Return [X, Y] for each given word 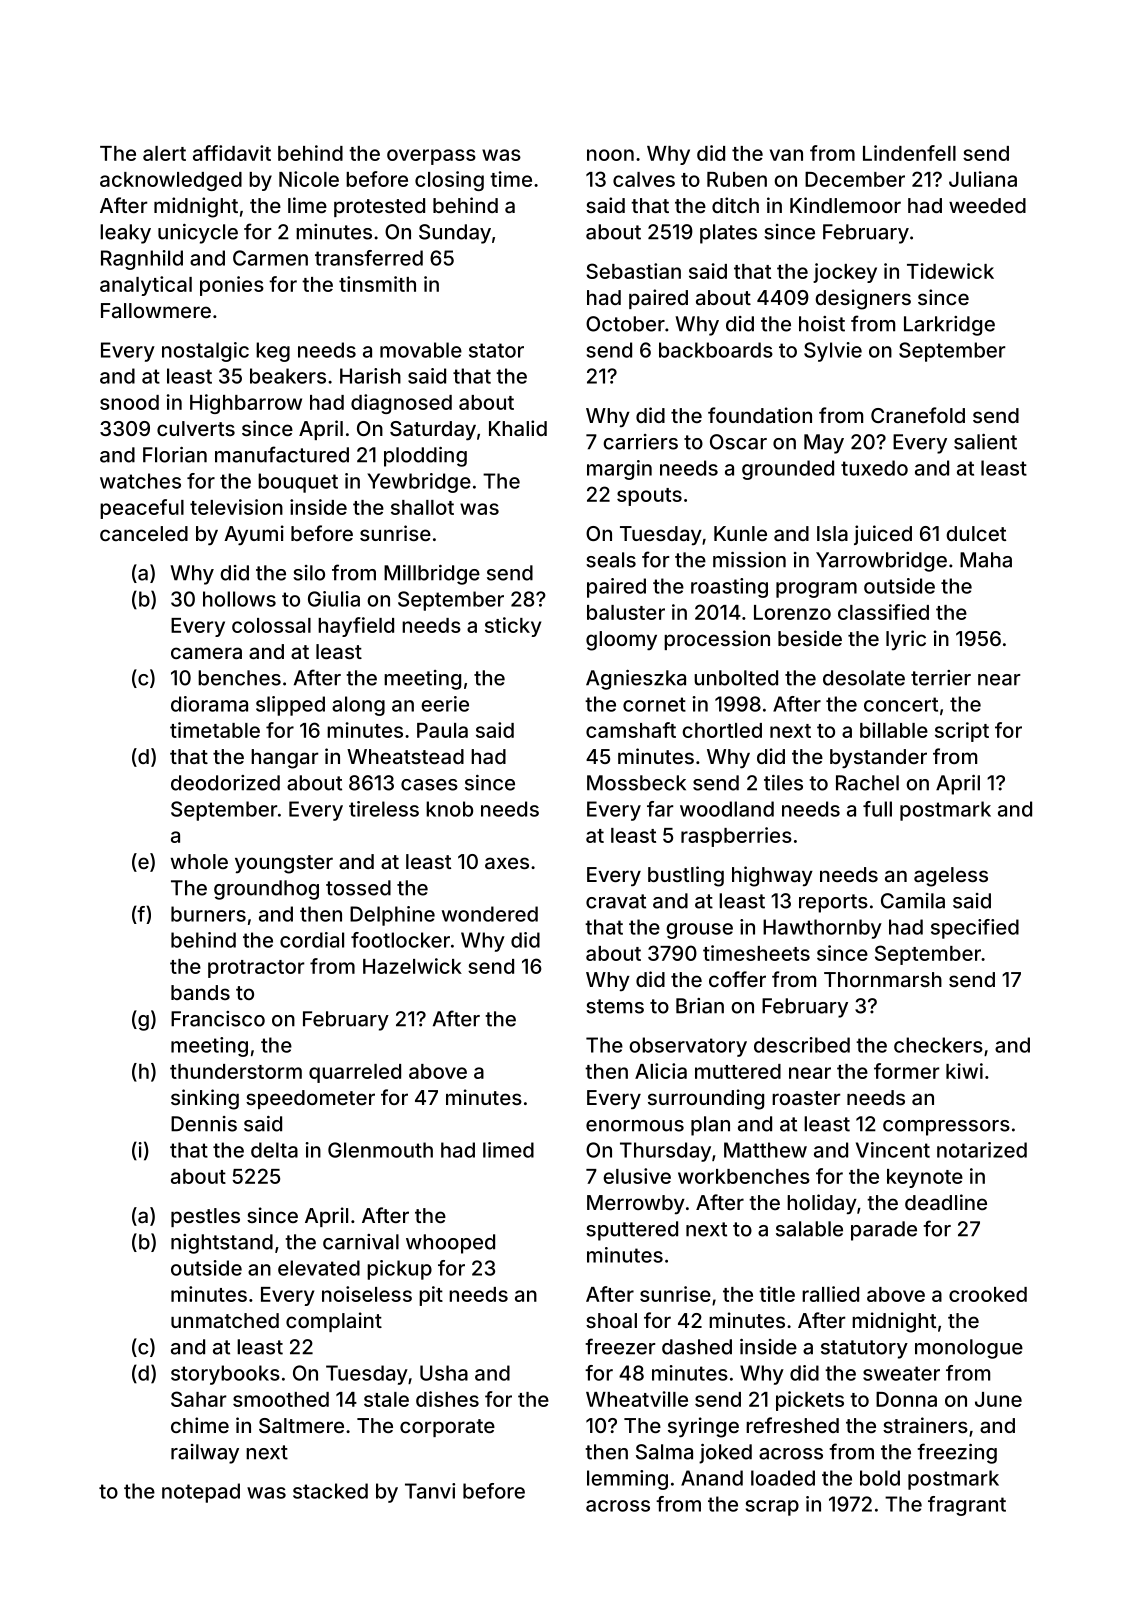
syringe [703, 1427]
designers [863, 299]
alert [164, 153]
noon [610, 155]
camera [206, 653]
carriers [640, 442]
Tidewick [950, 271]
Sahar [199, 1399]
